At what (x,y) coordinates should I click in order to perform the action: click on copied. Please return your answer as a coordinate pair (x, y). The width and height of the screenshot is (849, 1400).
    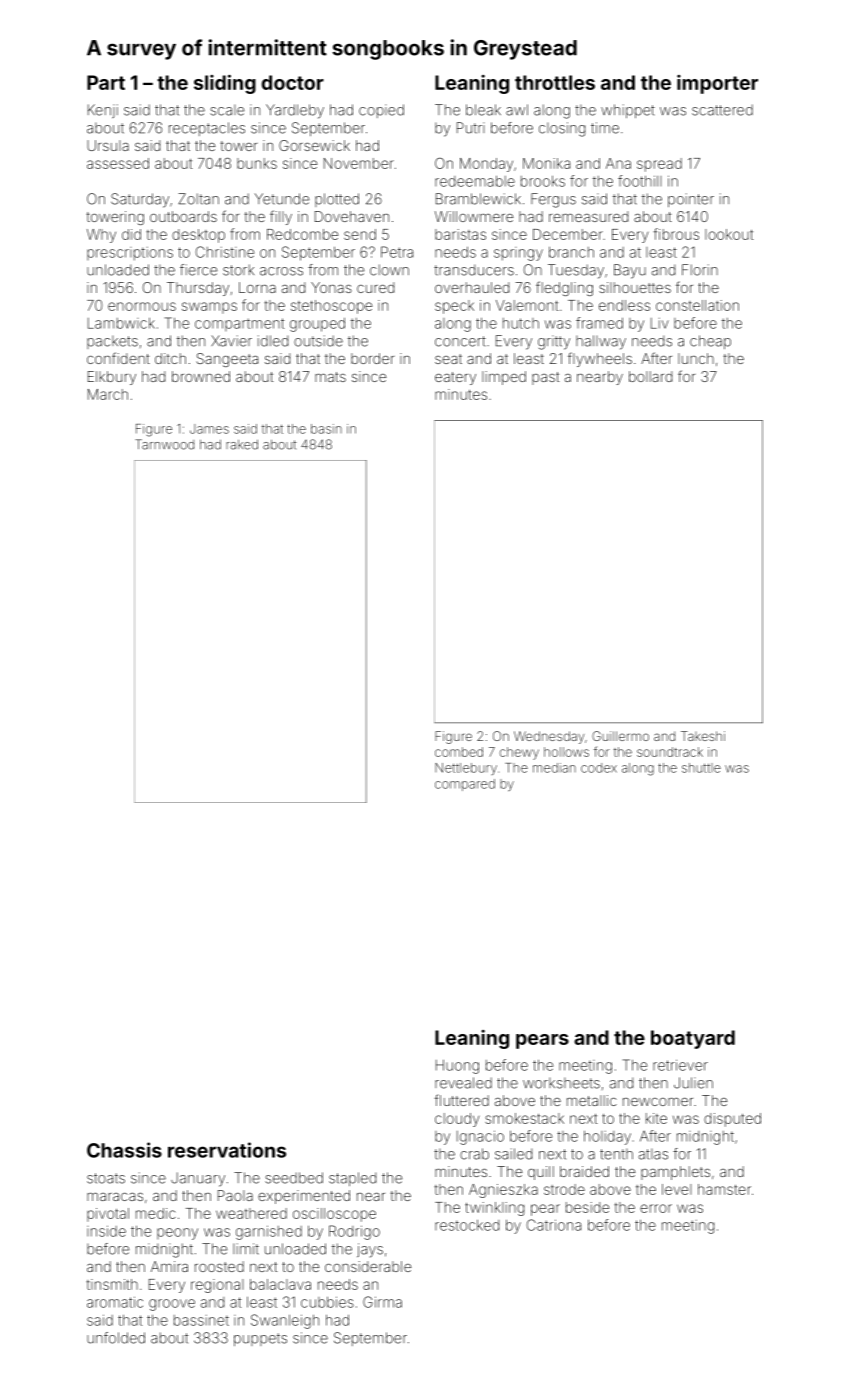
    Looking at the image, I should click on (381, 111).
